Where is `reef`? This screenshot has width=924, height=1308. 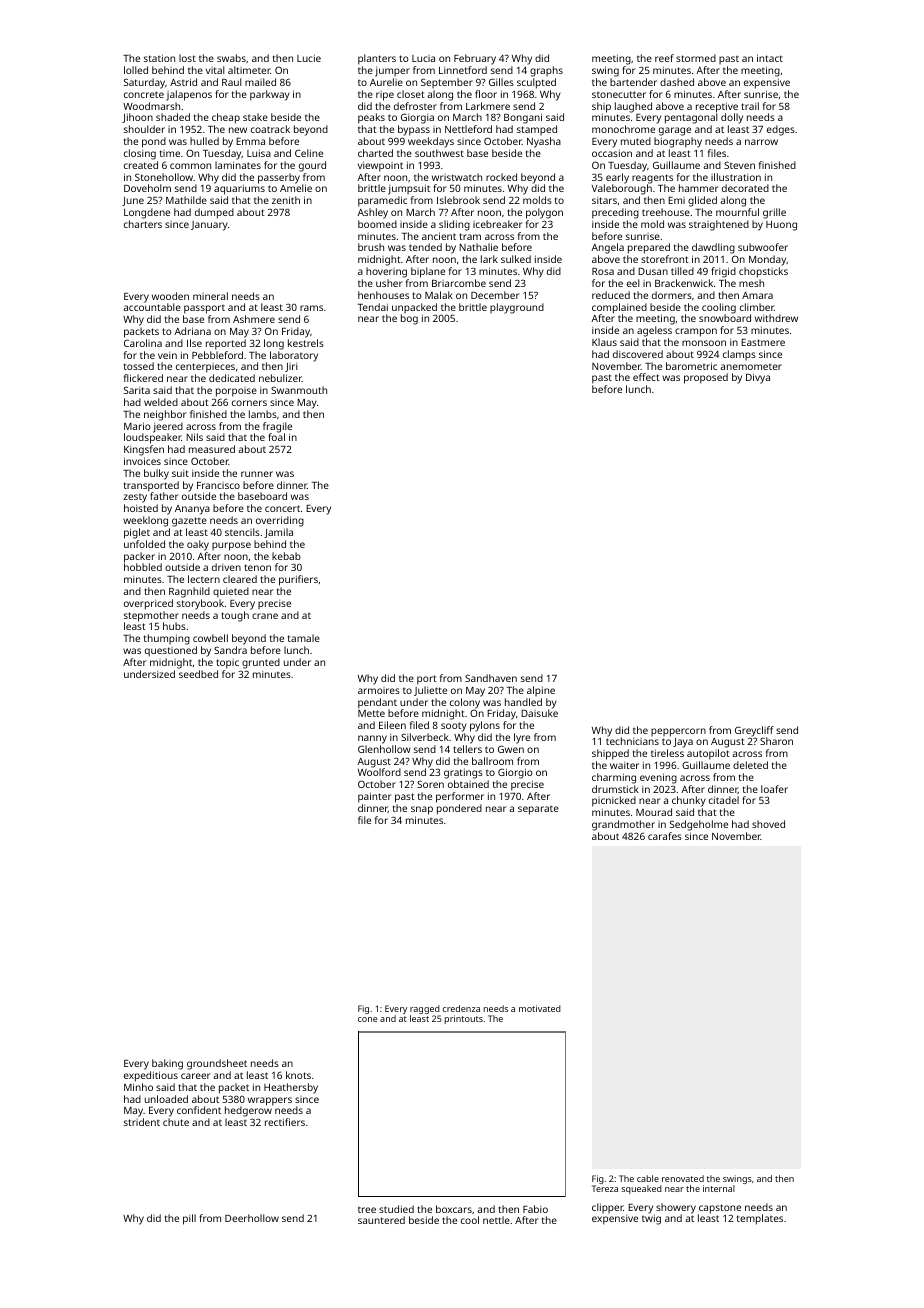 reef is located at coordinates (664, 58).
